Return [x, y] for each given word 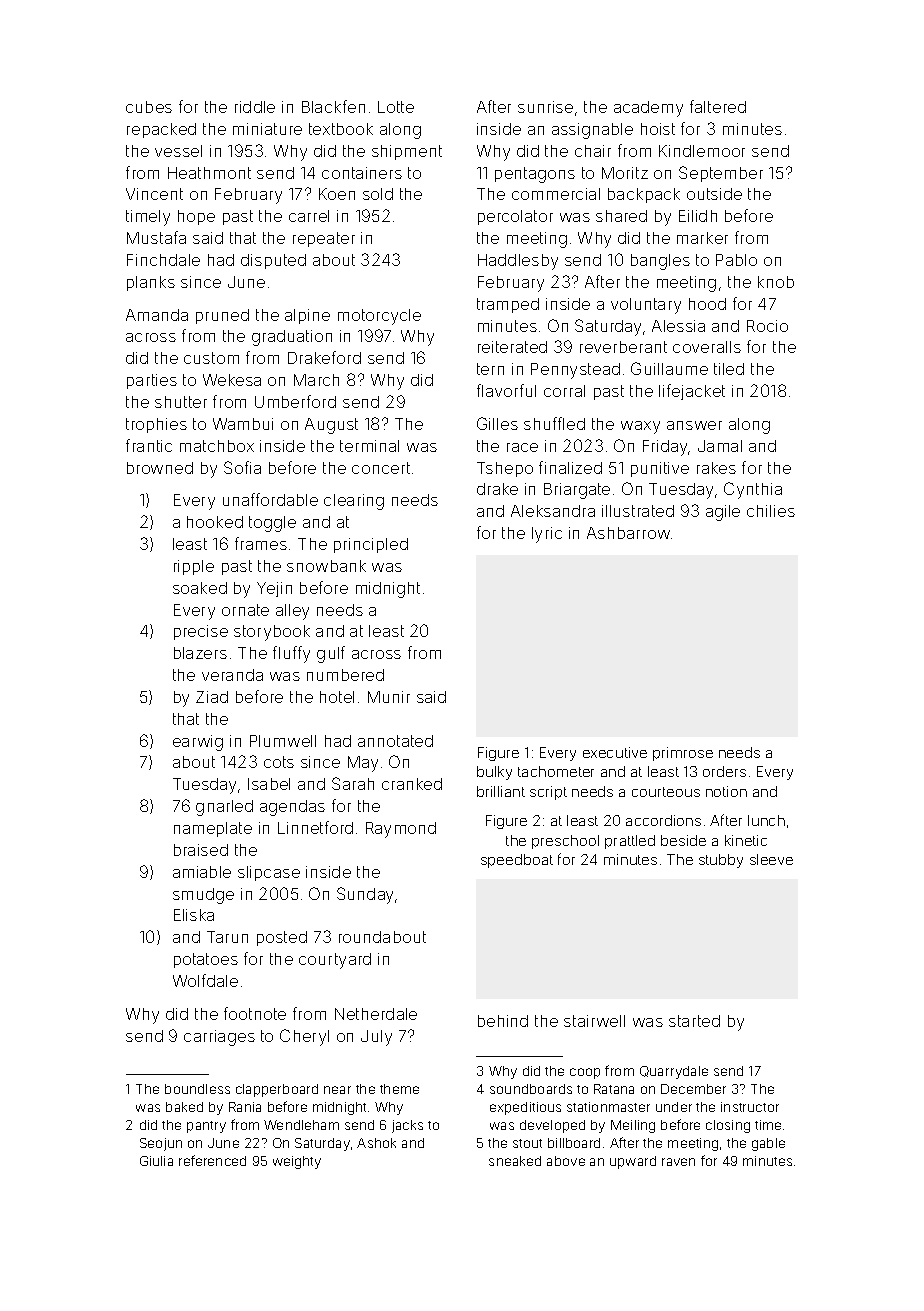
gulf [331, 654]
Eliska [194, 915]
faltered [718, 106]
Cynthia [753, 490]
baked [184, 1107]
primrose [683, 754]
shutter [181, 402]
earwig [198, 743]
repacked [161, 130]
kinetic [746, 840]
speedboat [517, 861]
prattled [630, 842]
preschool [565, 842]
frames [261, 543]
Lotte [396, 107]
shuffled [554, 423]
